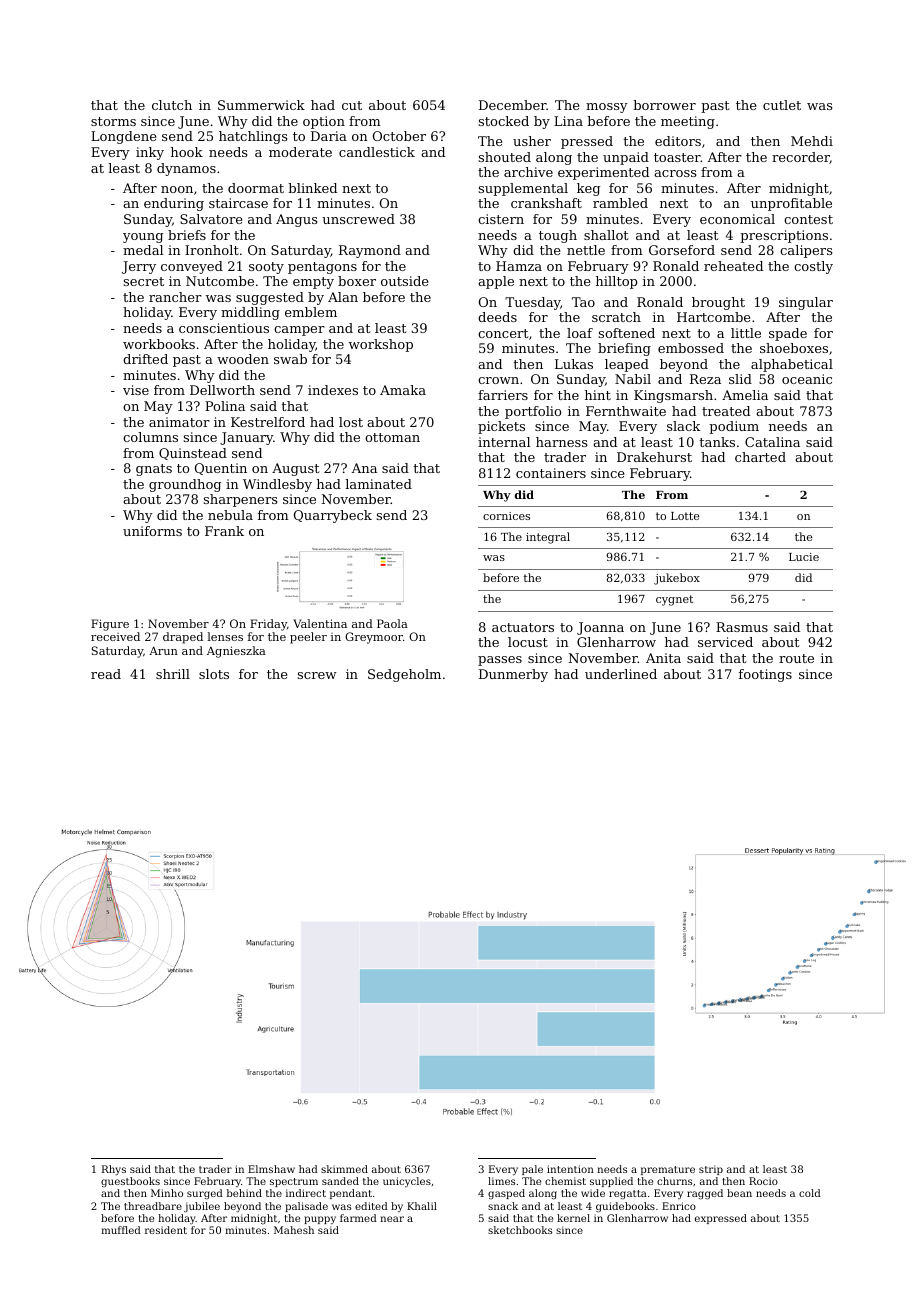  What do you see at coordinates (782, 105) in the image?
I see `cutlet` at bounding box center [782, 105].
